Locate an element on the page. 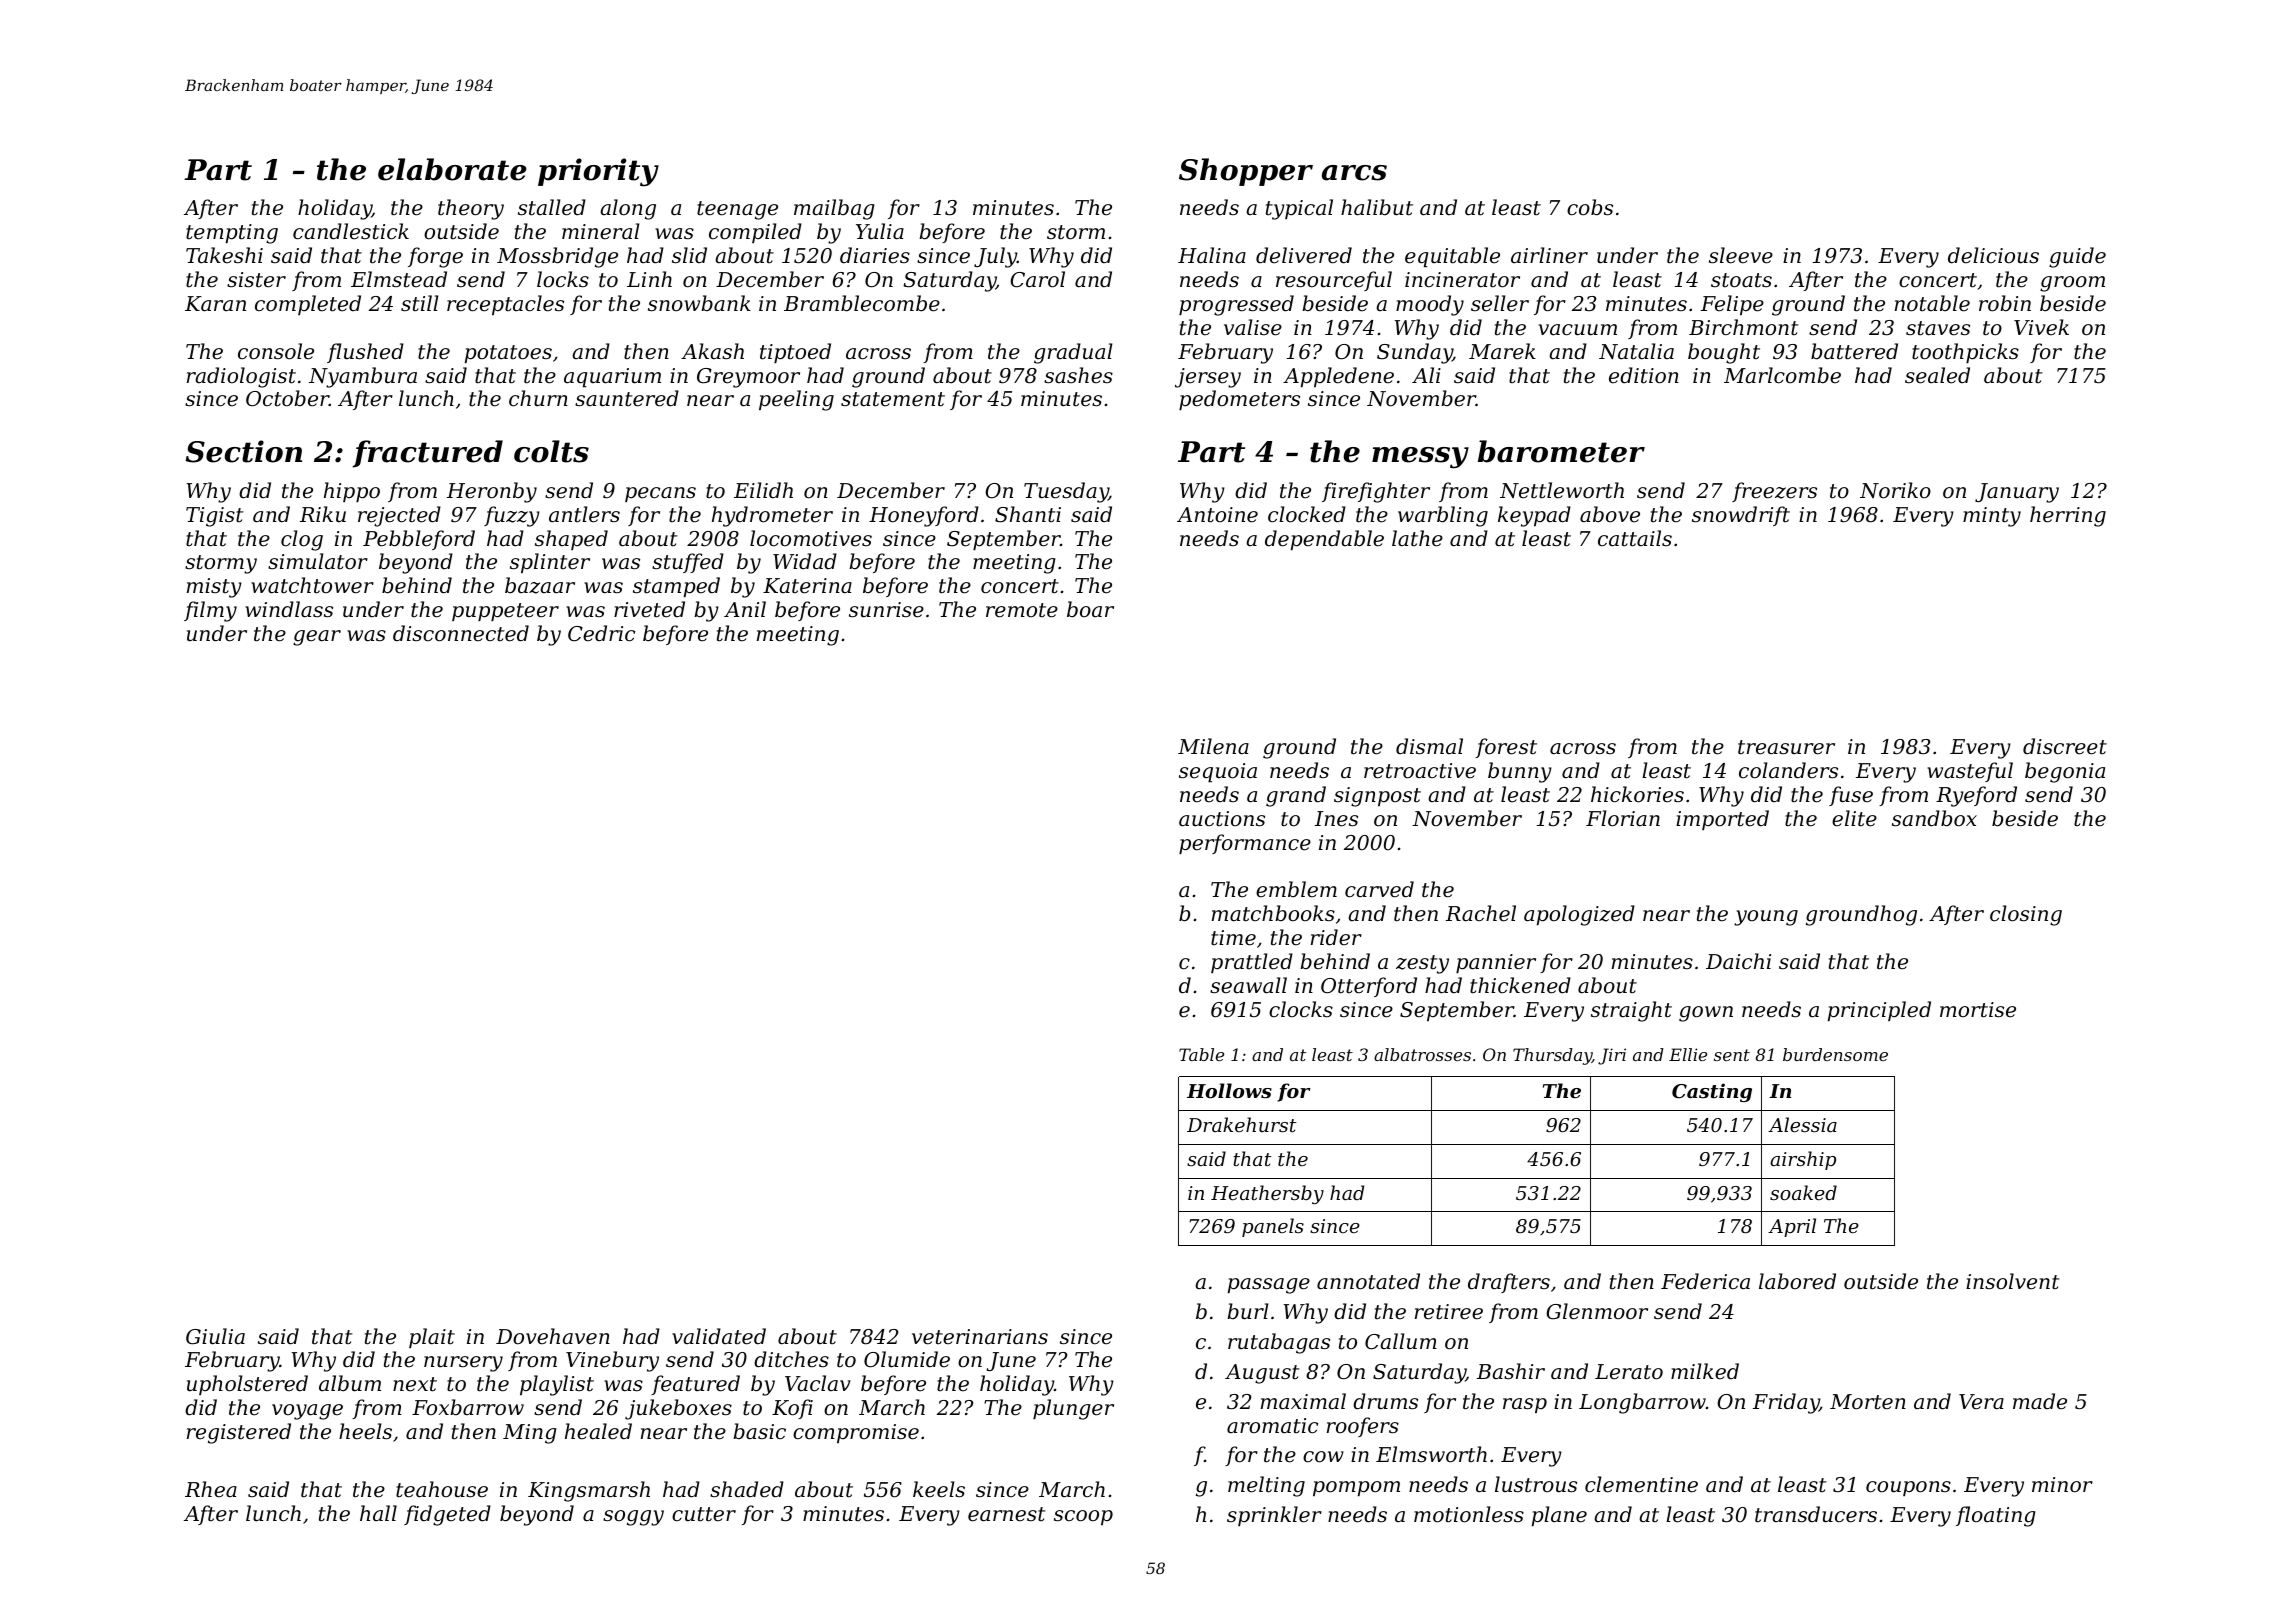 The image size is (2292, 1620). time is located at coordinates (1233, 938).
